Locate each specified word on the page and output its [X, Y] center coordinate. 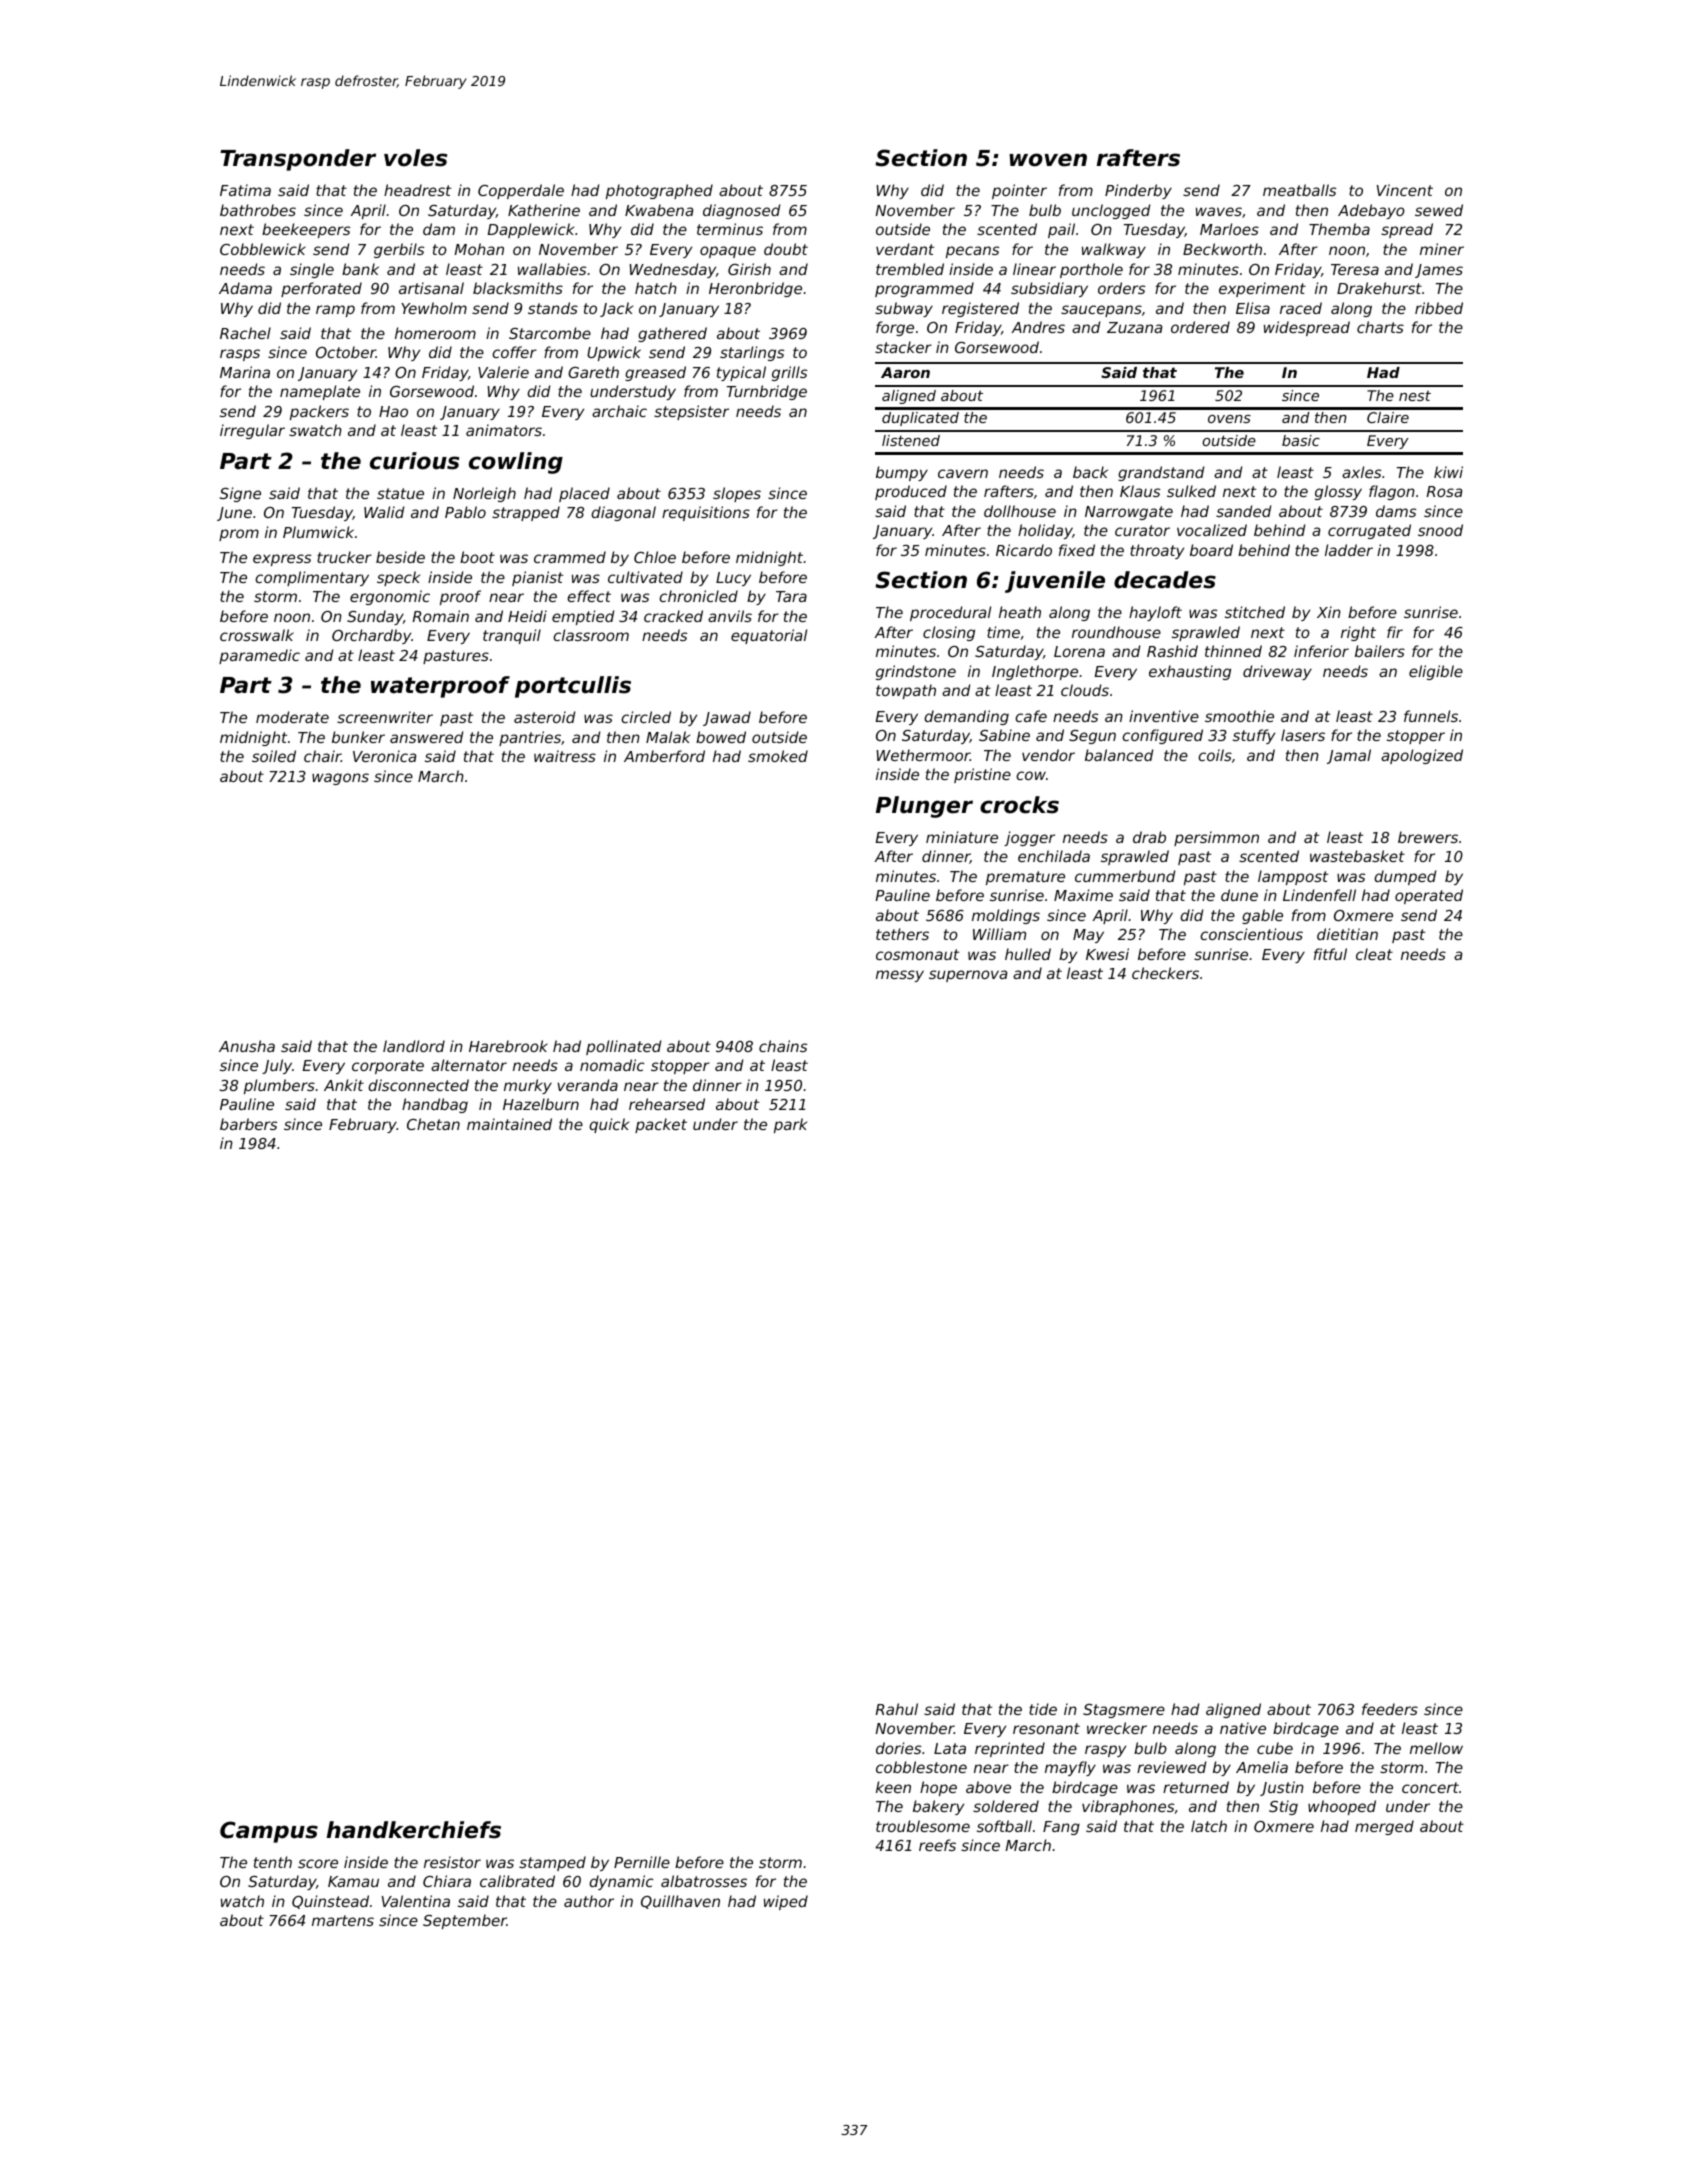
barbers [248, 1124]
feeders [1390, 1709]
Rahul [897, 1709]
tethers [902, 934]
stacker [903, 347]
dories [898, 1748]
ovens [1229, 419]
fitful [1330, 954]
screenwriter [385, 717]
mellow [1436, 1748]
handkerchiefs [414, 1830]
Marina [245, 372]
